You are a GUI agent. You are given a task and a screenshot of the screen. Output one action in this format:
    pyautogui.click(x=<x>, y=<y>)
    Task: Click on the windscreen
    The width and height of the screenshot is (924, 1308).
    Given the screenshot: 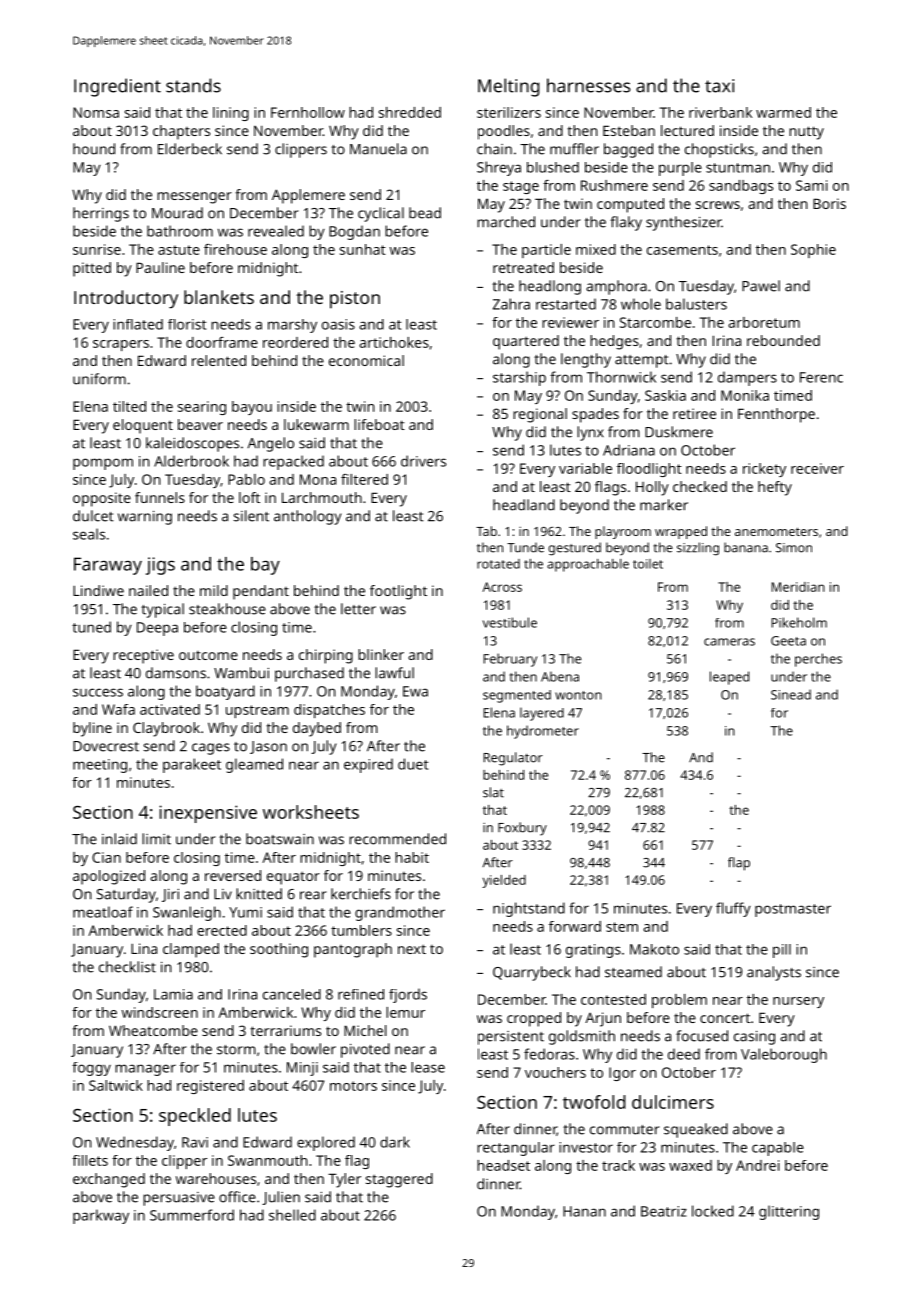 What is the action you would take?
    pyautogui.click(x=160, y=1012)
